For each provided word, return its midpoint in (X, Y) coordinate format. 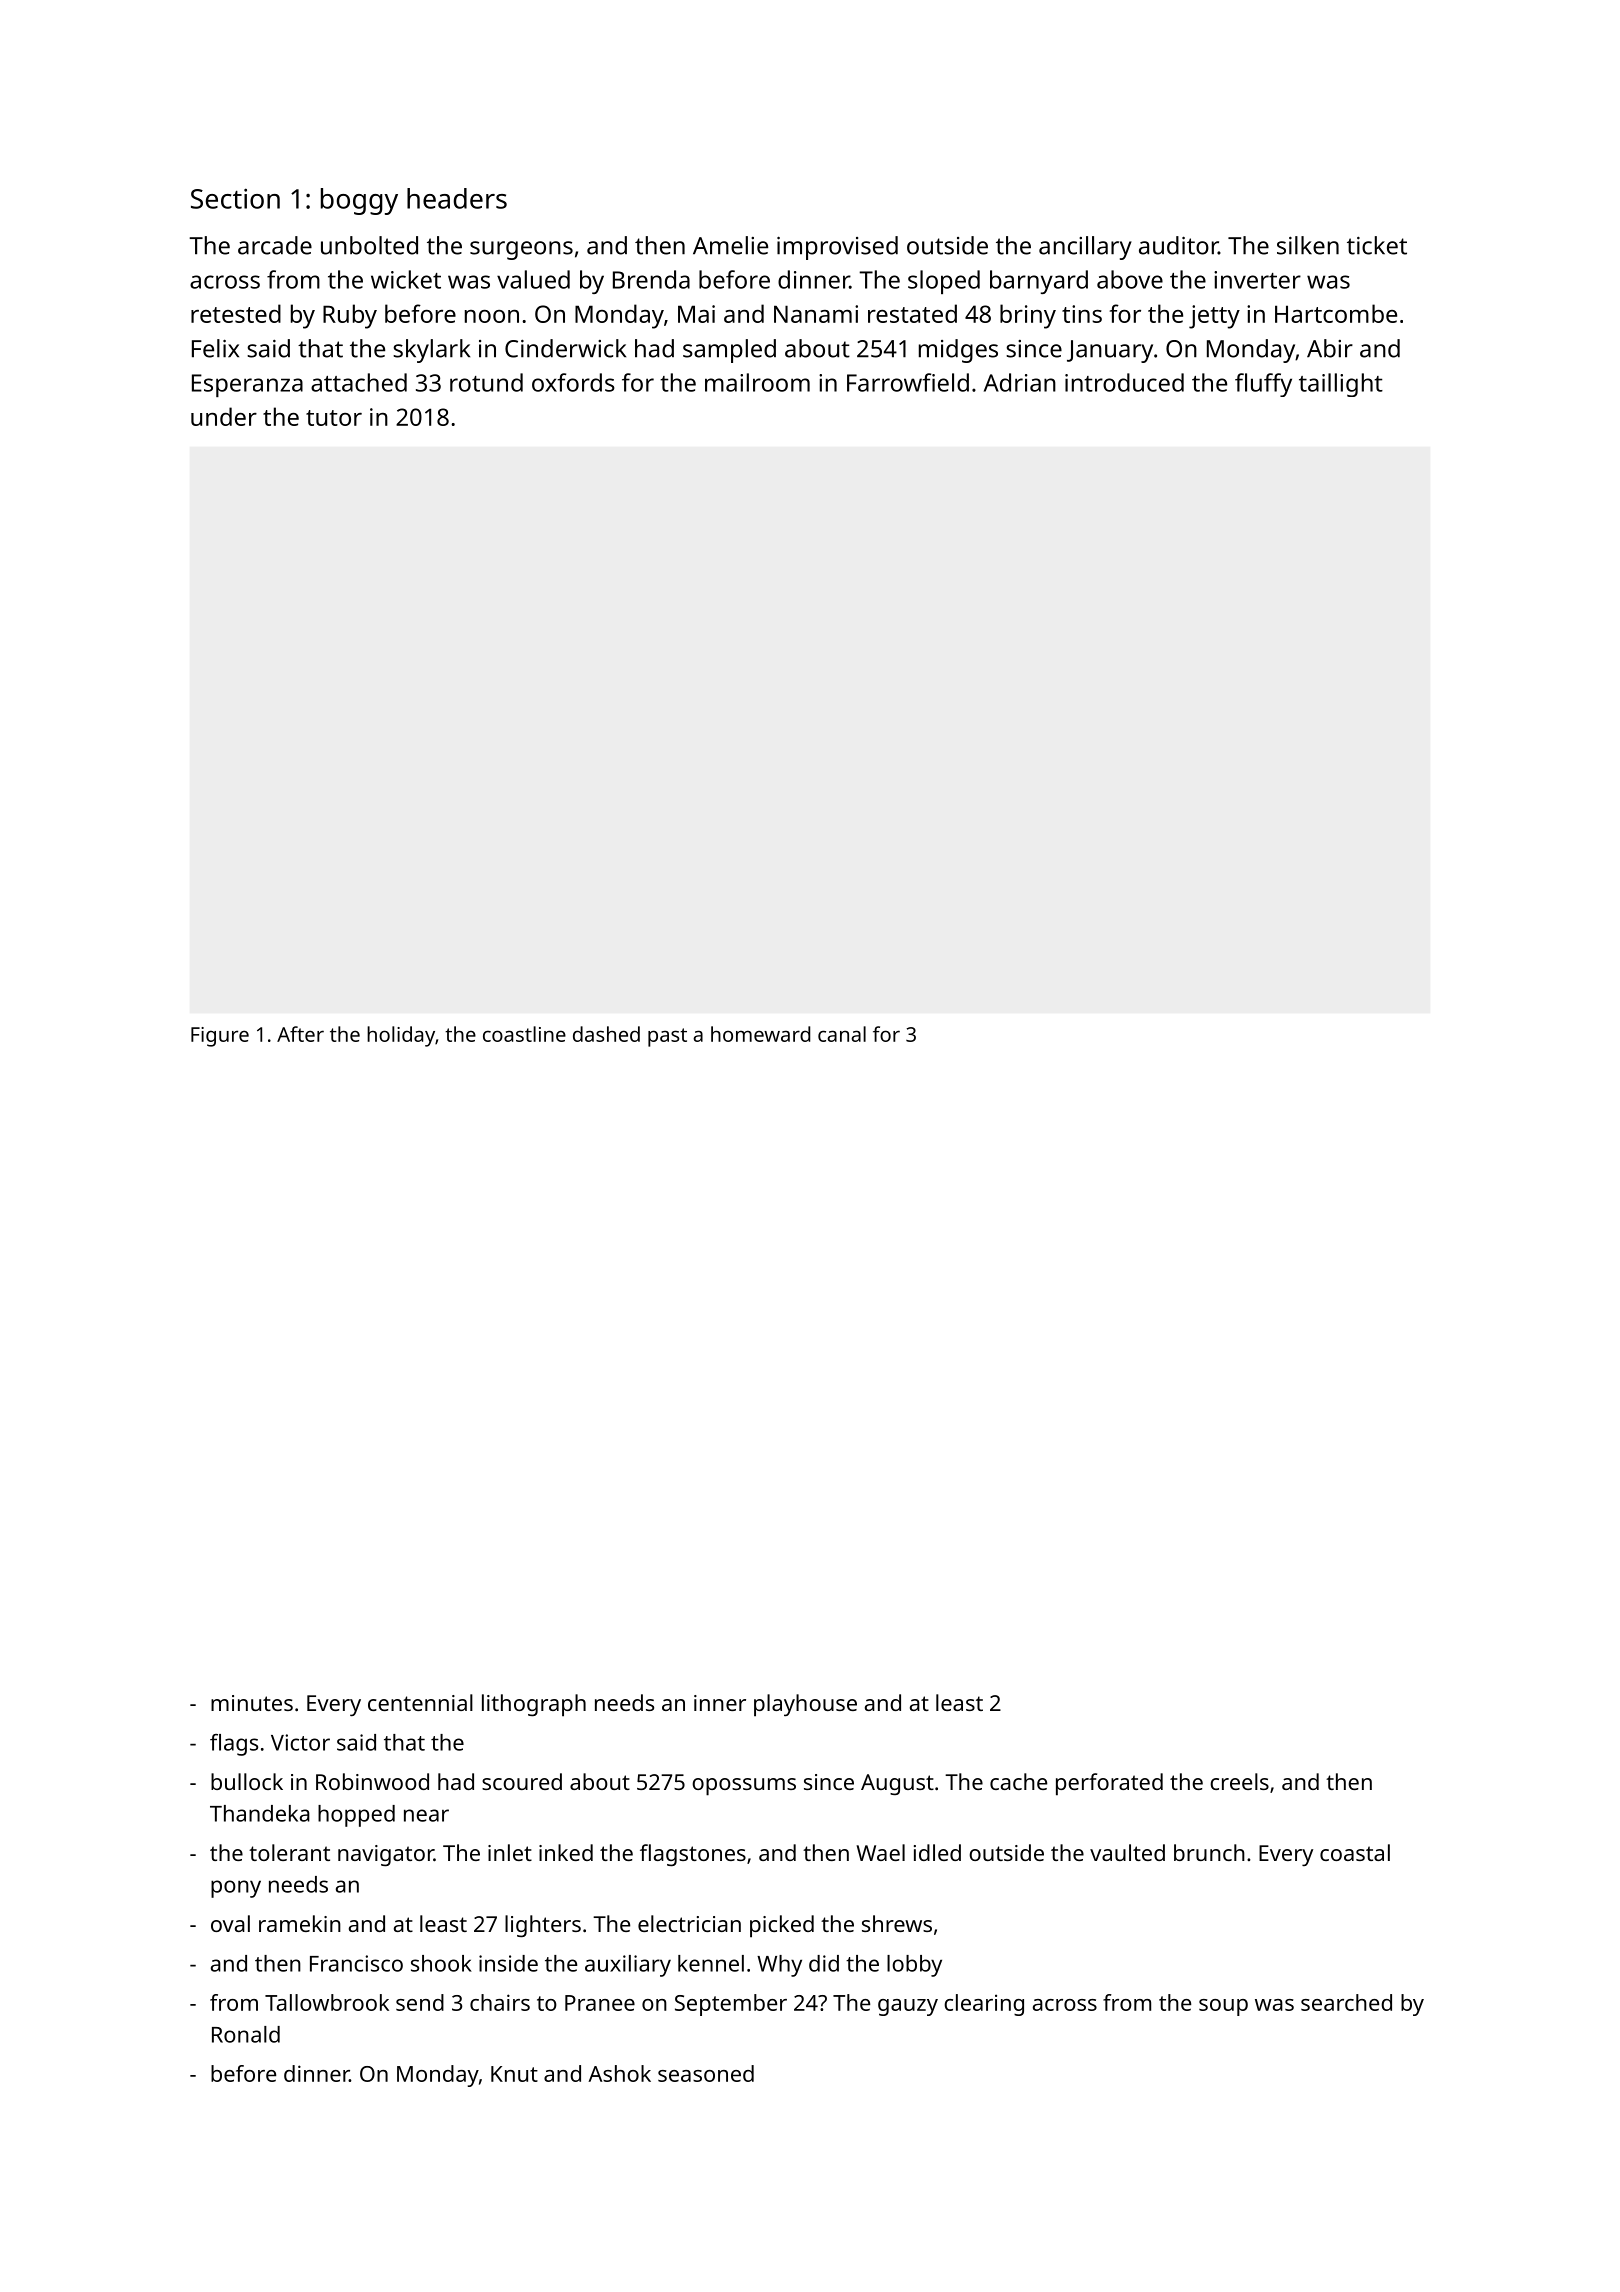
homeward (760, 1034)
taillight (1341, 385)
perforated (1109, 1784)
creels (1239, 1781)
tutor (334, 418)
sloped (944, 282)
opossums (744, 1787)
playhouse (805, 1705)
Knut (514, 2074)
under (224, 416)
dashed (606, 1034)
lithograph (534, 1705)
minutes (252, 1703)
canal (842, 1034)
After (300, 1034)
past (667, 1037)
